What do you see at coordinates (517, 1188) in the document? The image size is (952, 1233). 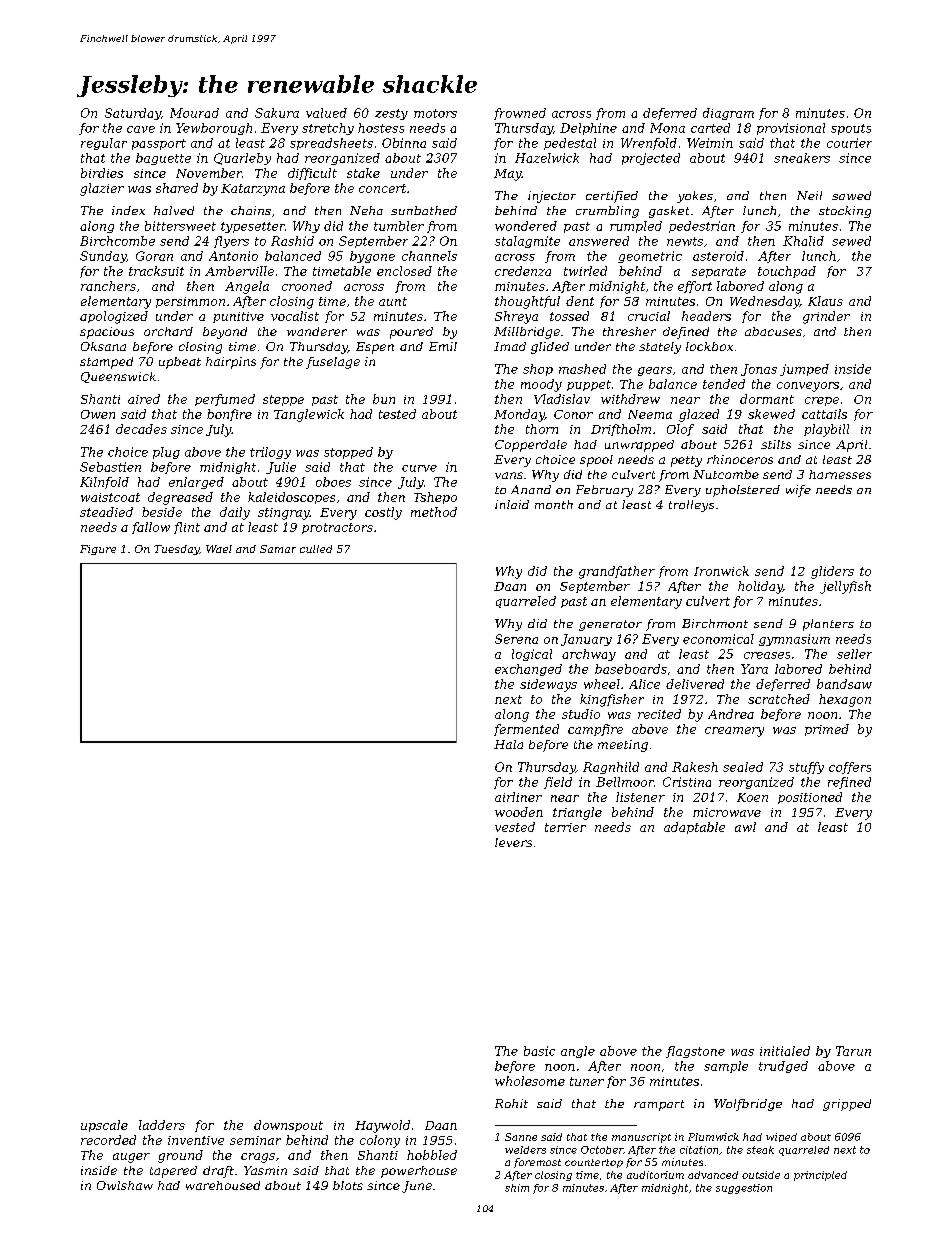 I see `shim` at bounding box center [517, 1188].
